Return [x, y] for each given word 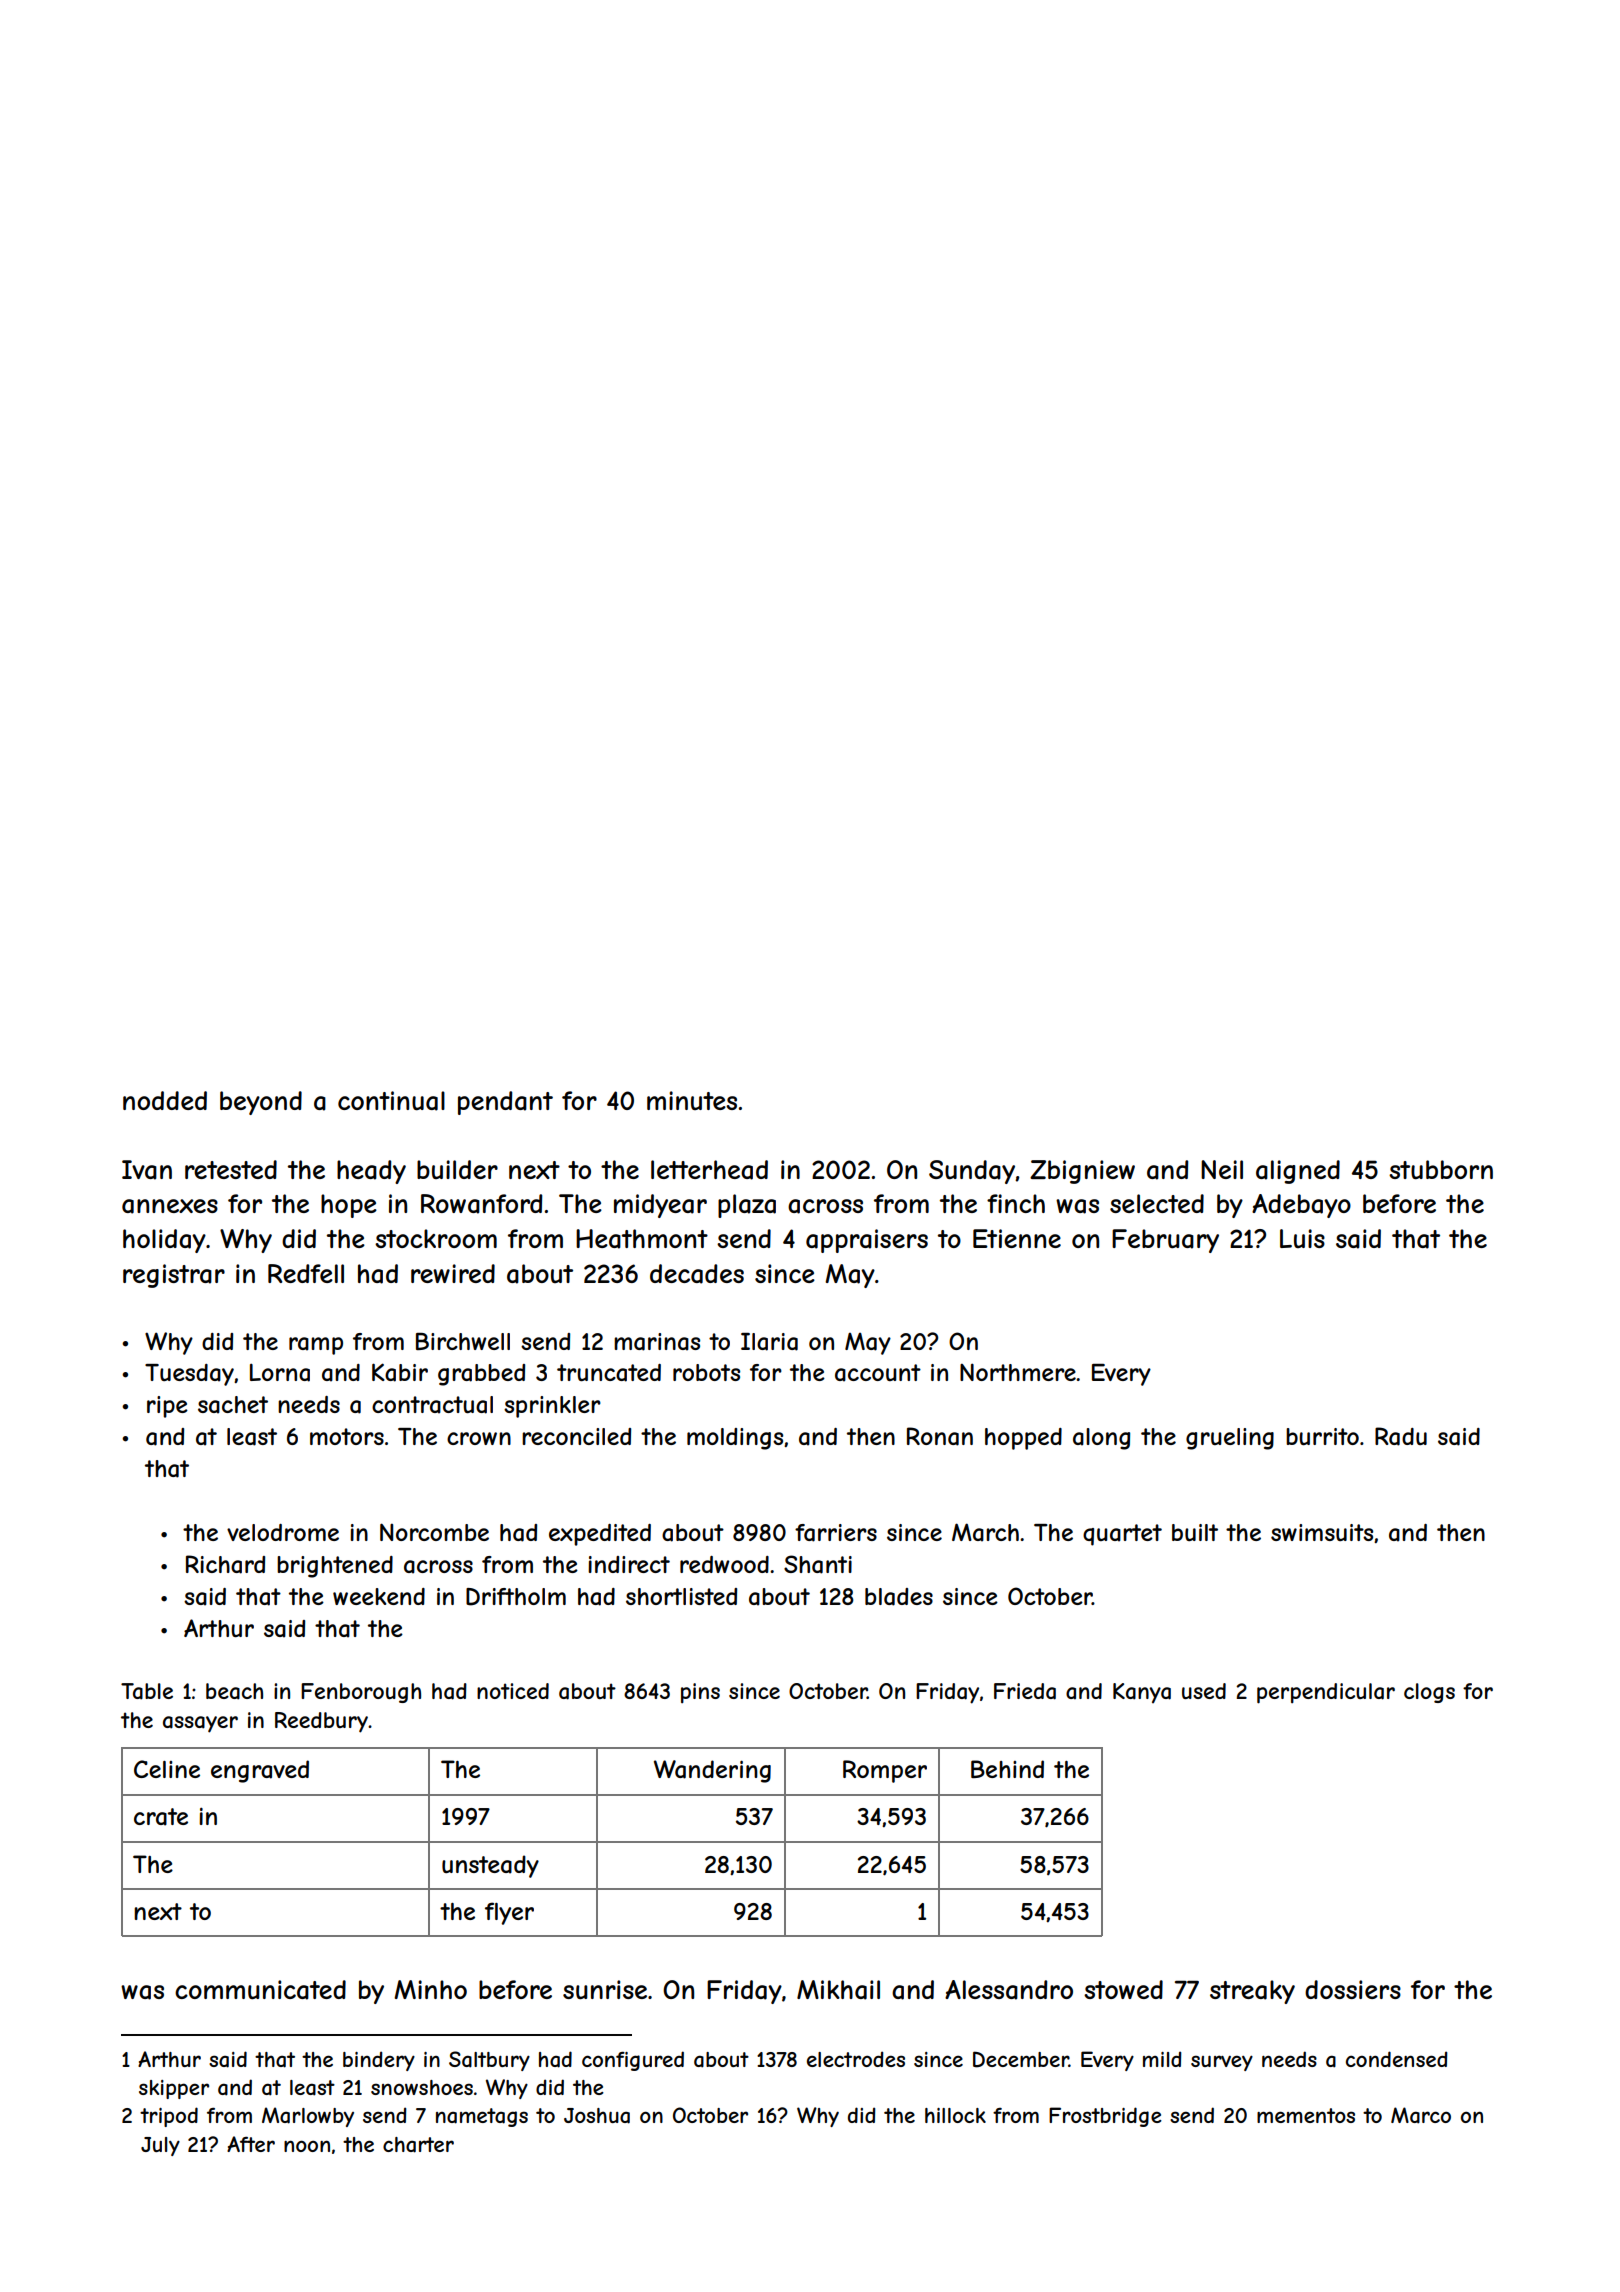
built [1195, 1532]
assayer [200, 1724]
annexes [170, 1206]
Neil [1222, 1169]
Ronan [940, 1436]
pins [700, 1693]
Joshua [597, 2116]
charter [418, 2145]
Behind [1007, 1769]
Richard [225, 1564]
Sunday [972, 1172]
